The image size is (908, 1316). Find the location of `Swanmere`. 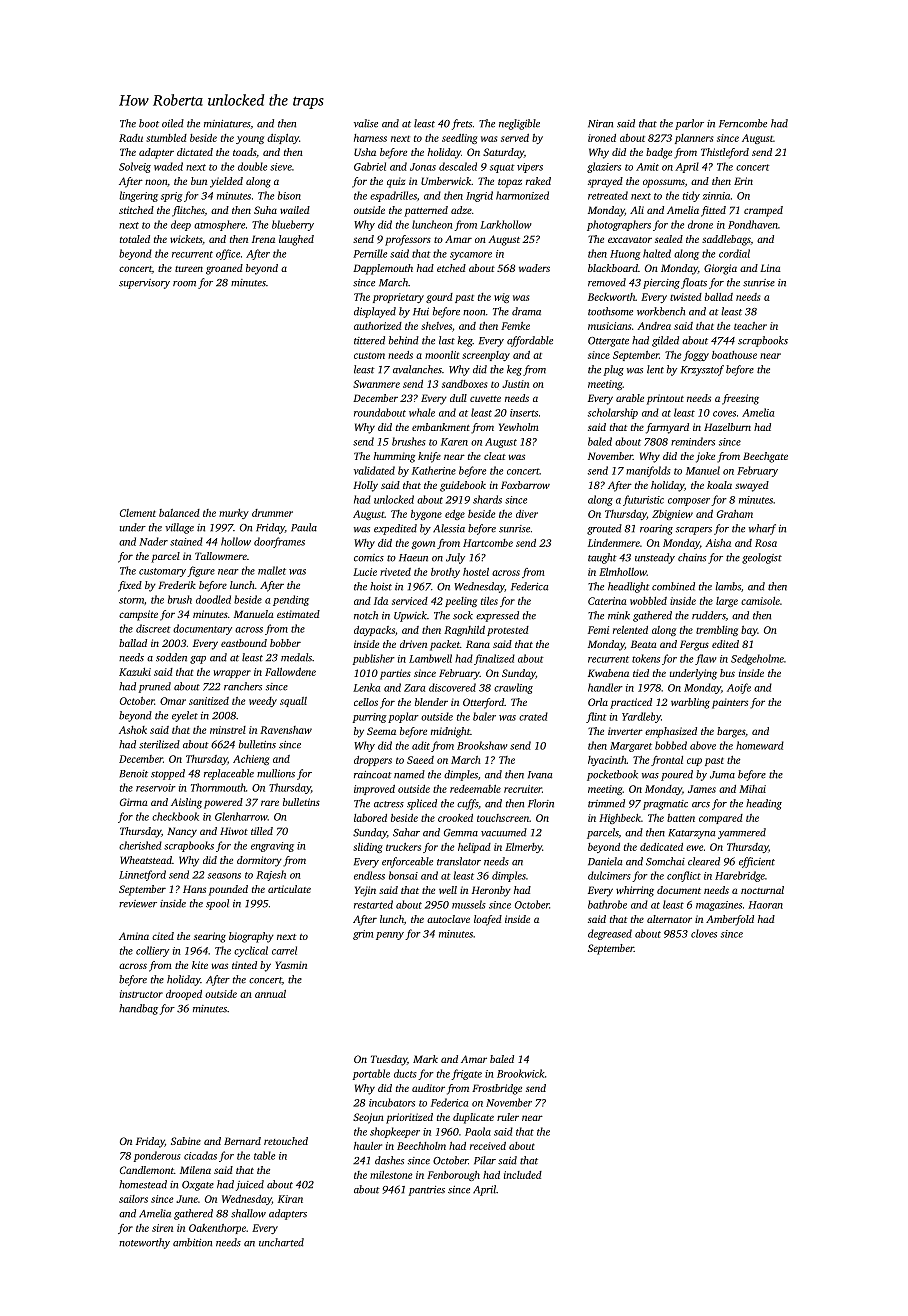

Swanmere is located at coordinates (376, 384).
